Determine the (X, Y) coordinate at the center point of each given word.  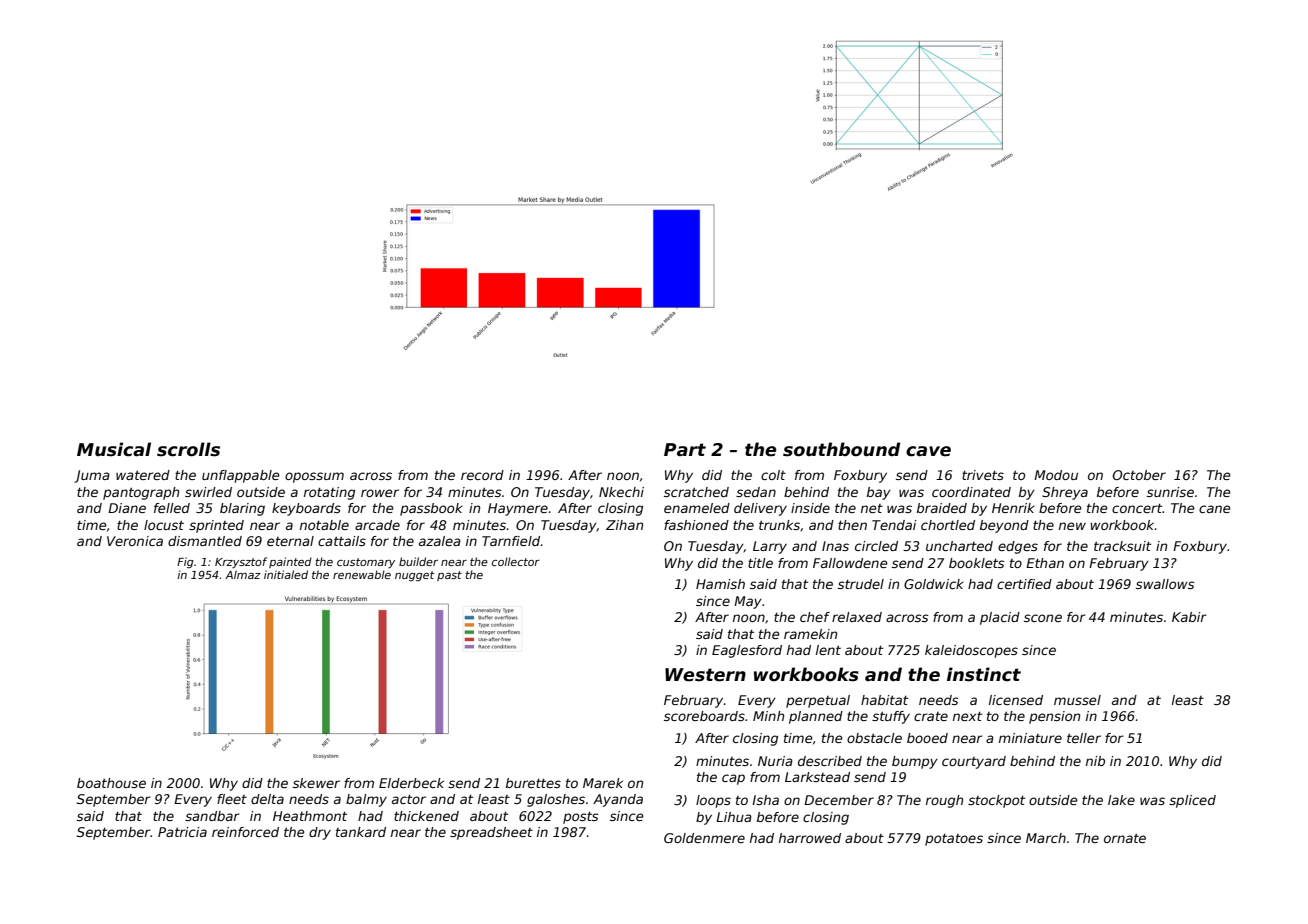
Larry (770, 547)
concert (1137, 508)
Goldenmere (704, 838)
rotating (329, 493)
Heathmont (310, 816)
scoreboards (704, 716)
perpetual (818, 701)
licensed (1016, 700)
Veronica (135, 541)
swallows (1165, 584)
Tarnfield (511, 541)
